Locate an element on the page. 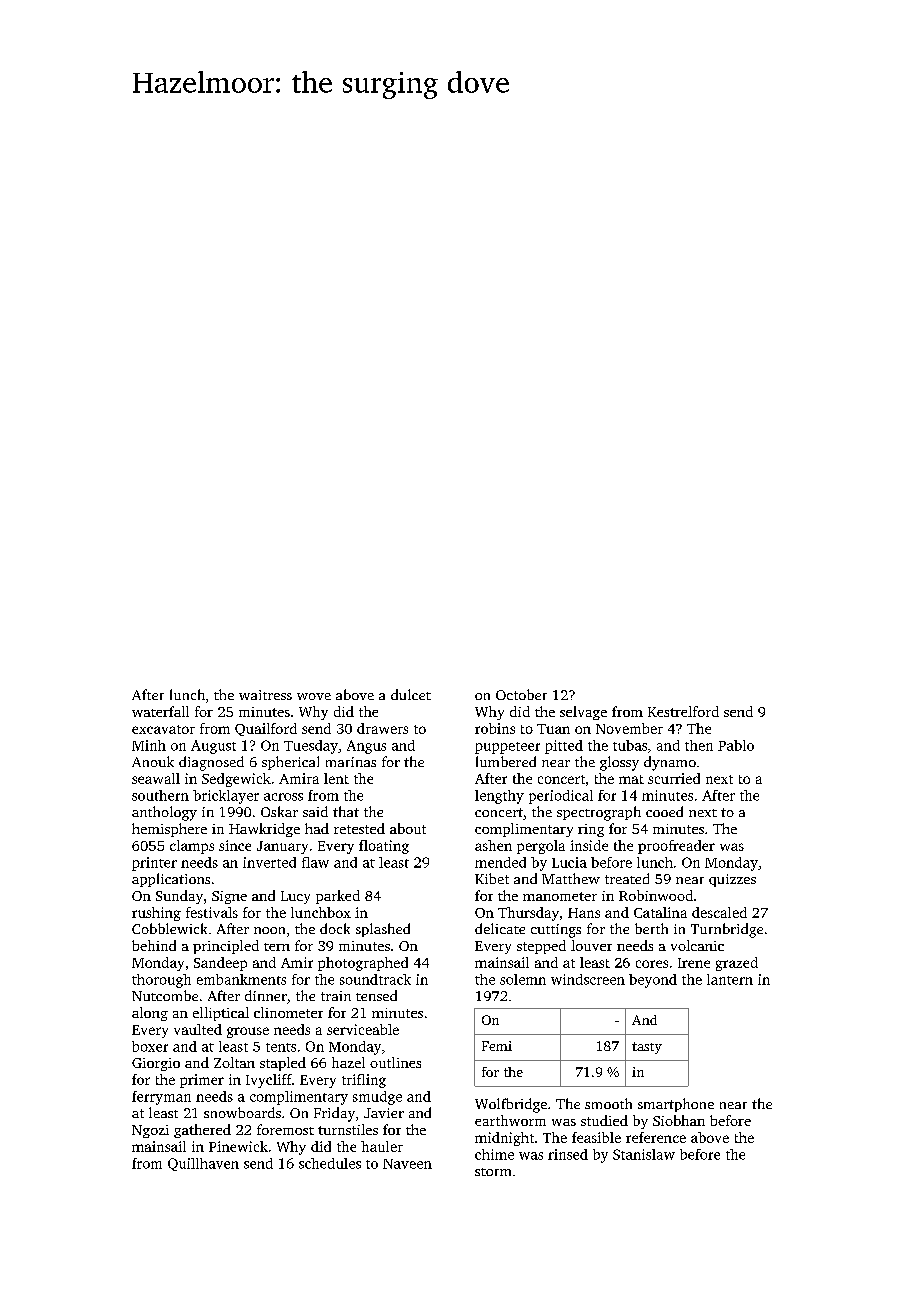 The image size is (908, 1316). spherical is located at coordinates (290, 763).
